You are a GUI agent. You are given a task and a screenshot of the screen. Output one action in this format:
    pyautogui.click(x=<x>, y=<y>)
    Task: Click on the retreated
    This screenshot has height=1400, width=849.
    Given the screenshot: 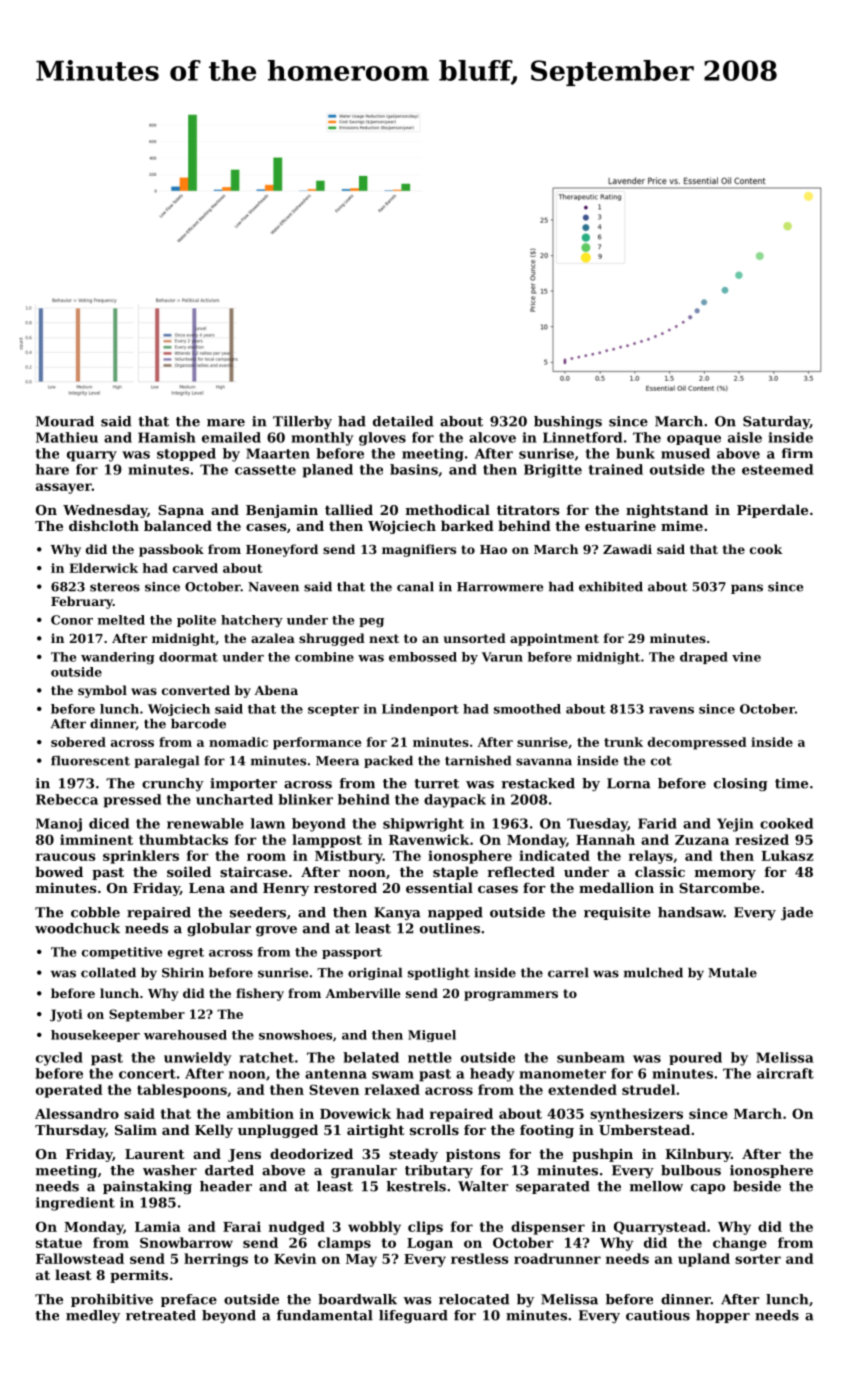 What is the action you would take?
    pyautogui.click(x=161, y=1315)
